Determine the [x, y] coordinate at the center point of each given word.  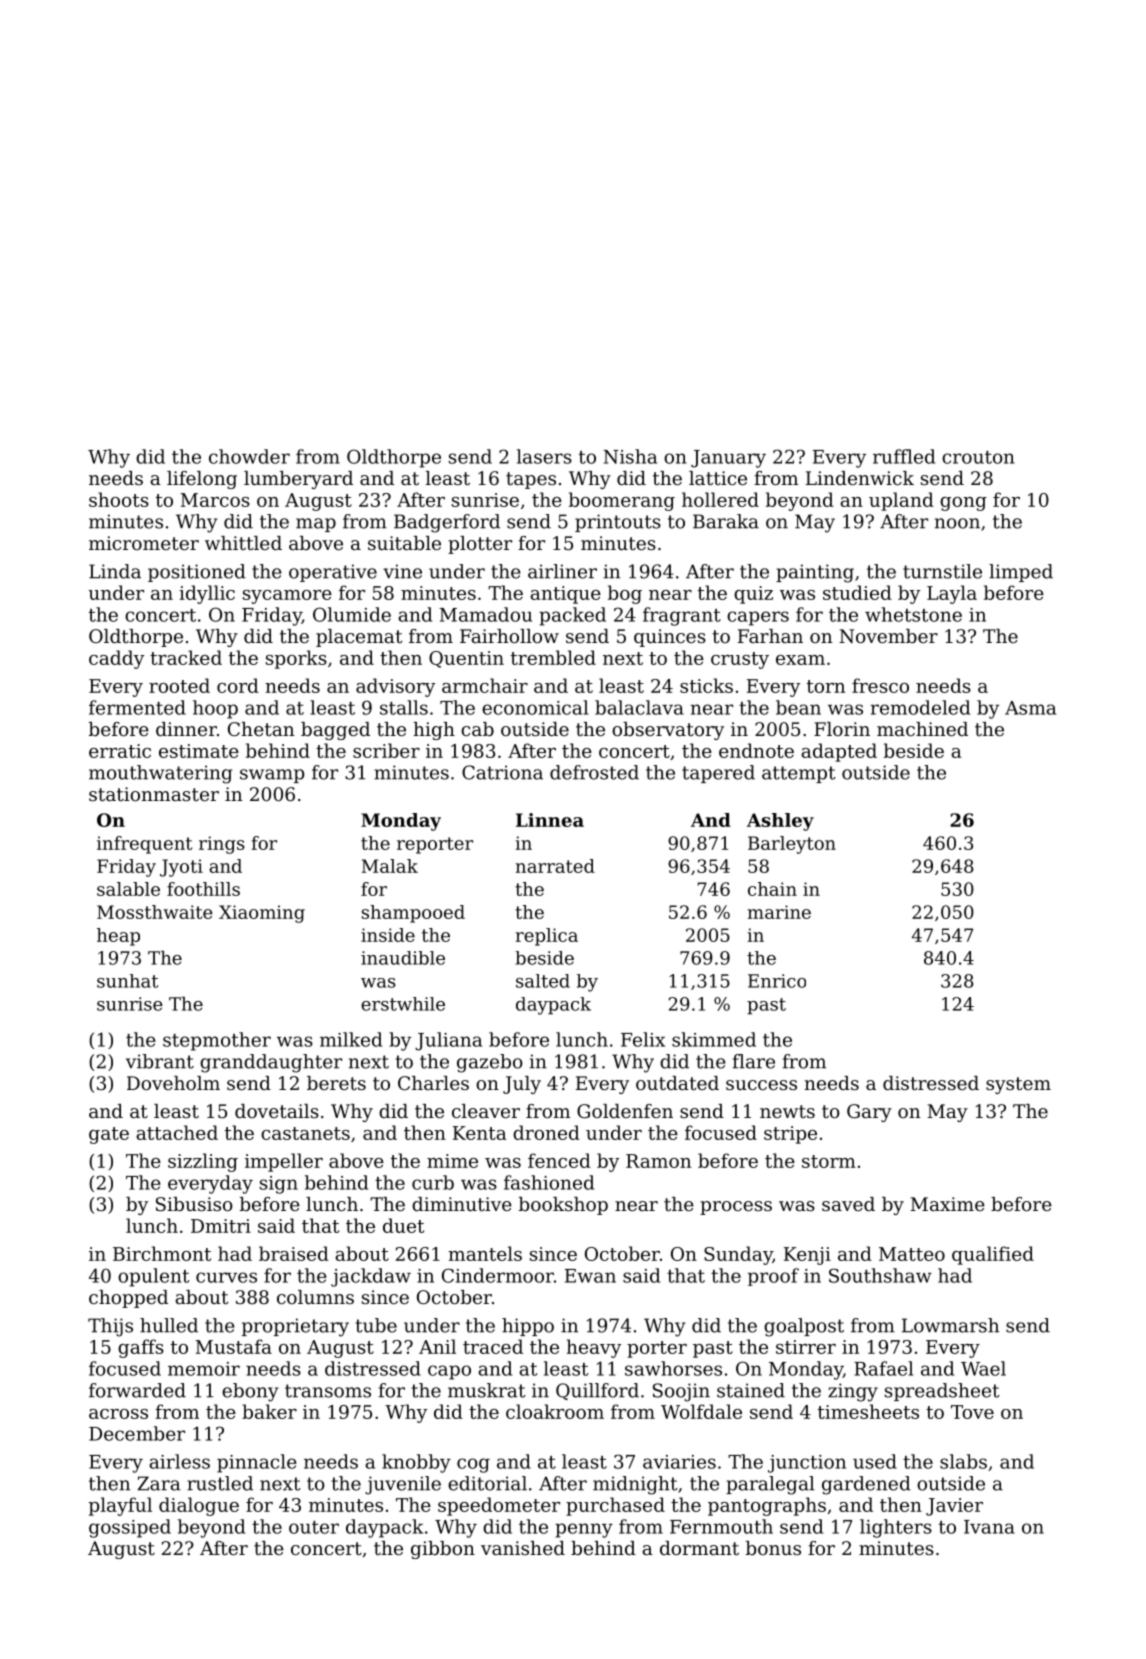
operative [333, 573]
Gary [869, 1113]
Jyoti [181, 868]
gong [963, 504]
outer [314, 1527]
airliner [562, 571]
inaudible [403, 958]
